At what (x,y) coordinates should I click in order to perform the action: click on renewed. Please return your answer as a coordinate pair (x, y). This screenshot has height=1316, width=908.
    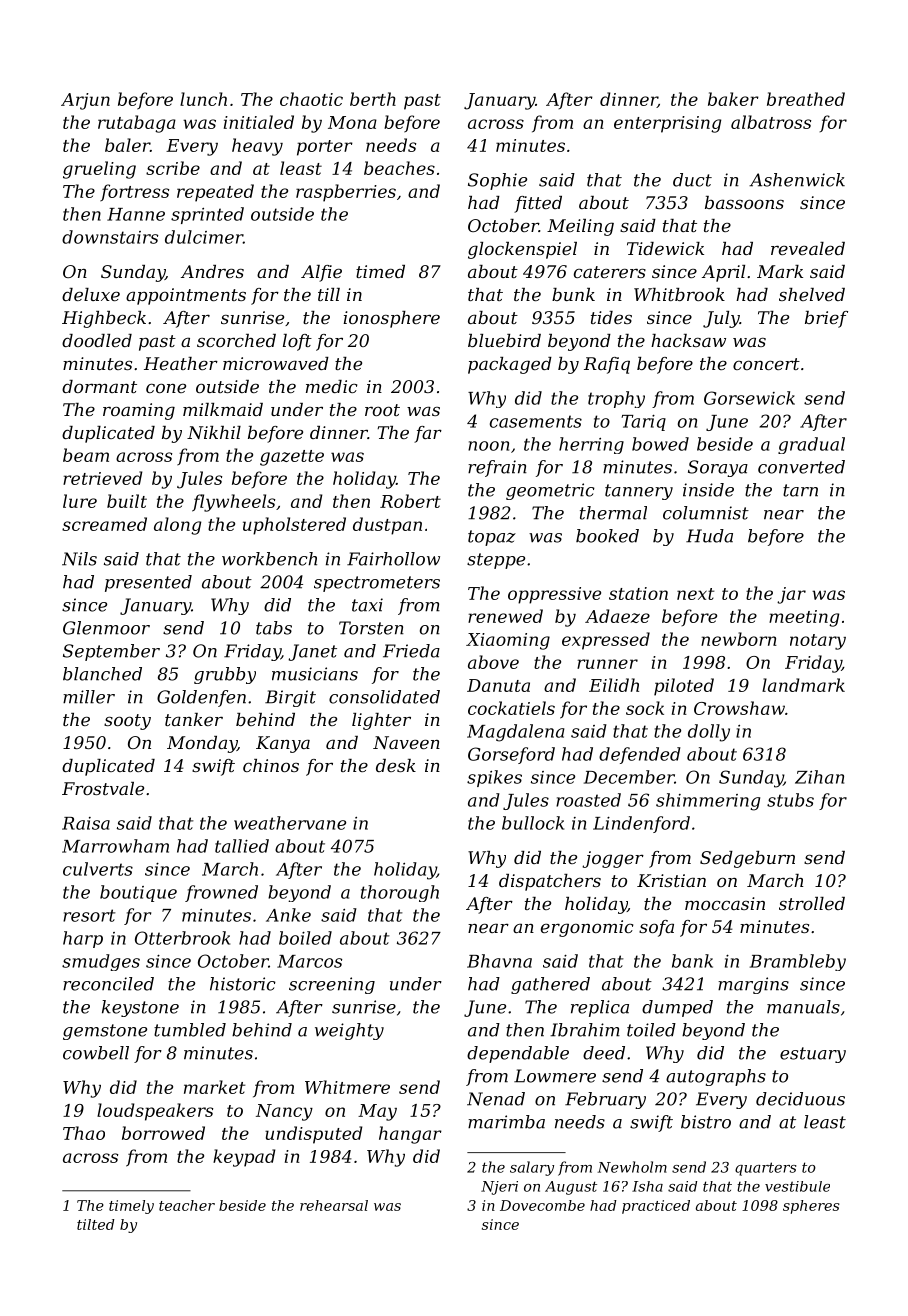
    Looking at the image, I should click on (505, 616).
